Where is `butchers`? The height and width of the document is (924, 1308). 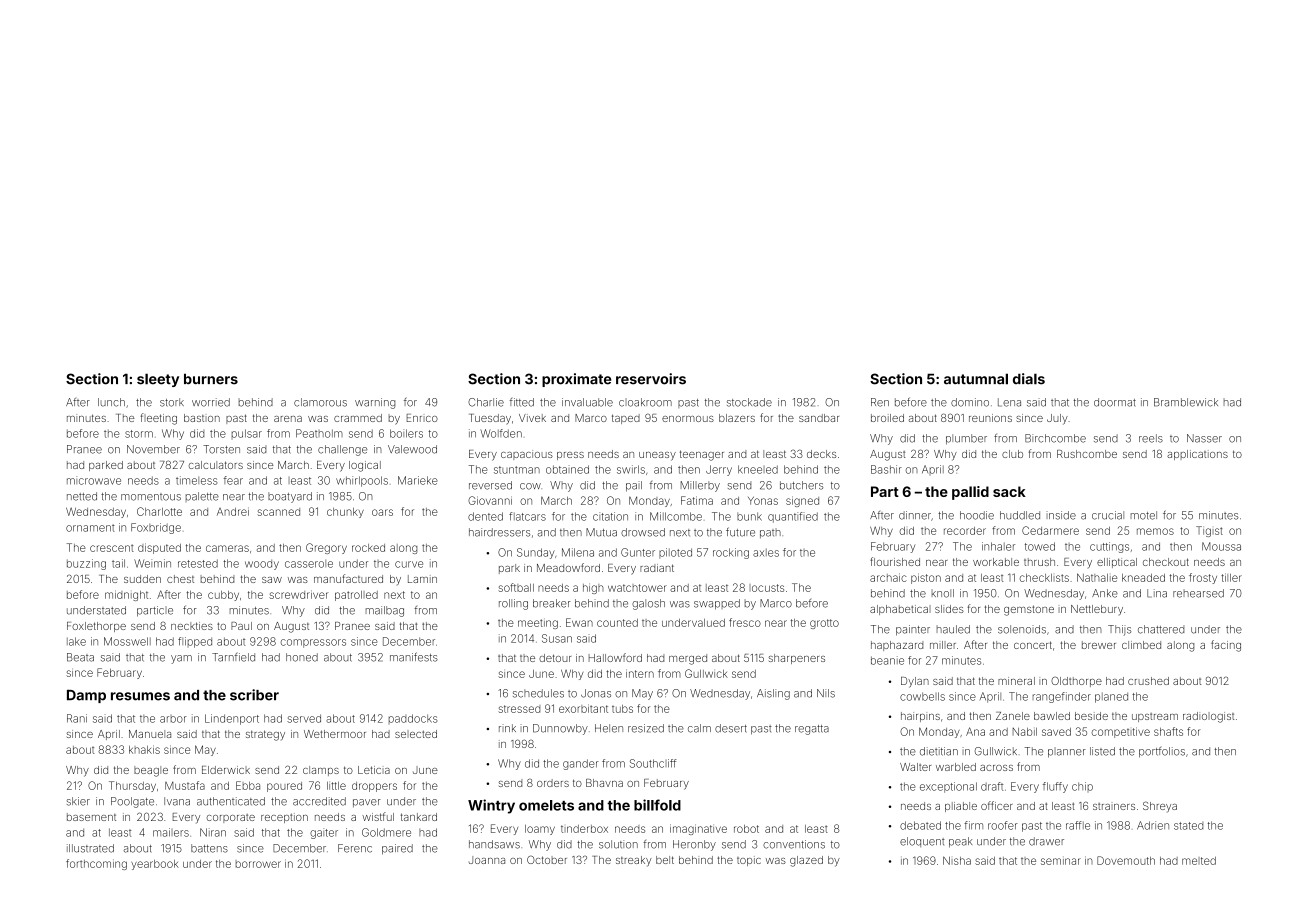
butchers is located at coordinates (801, 485).
